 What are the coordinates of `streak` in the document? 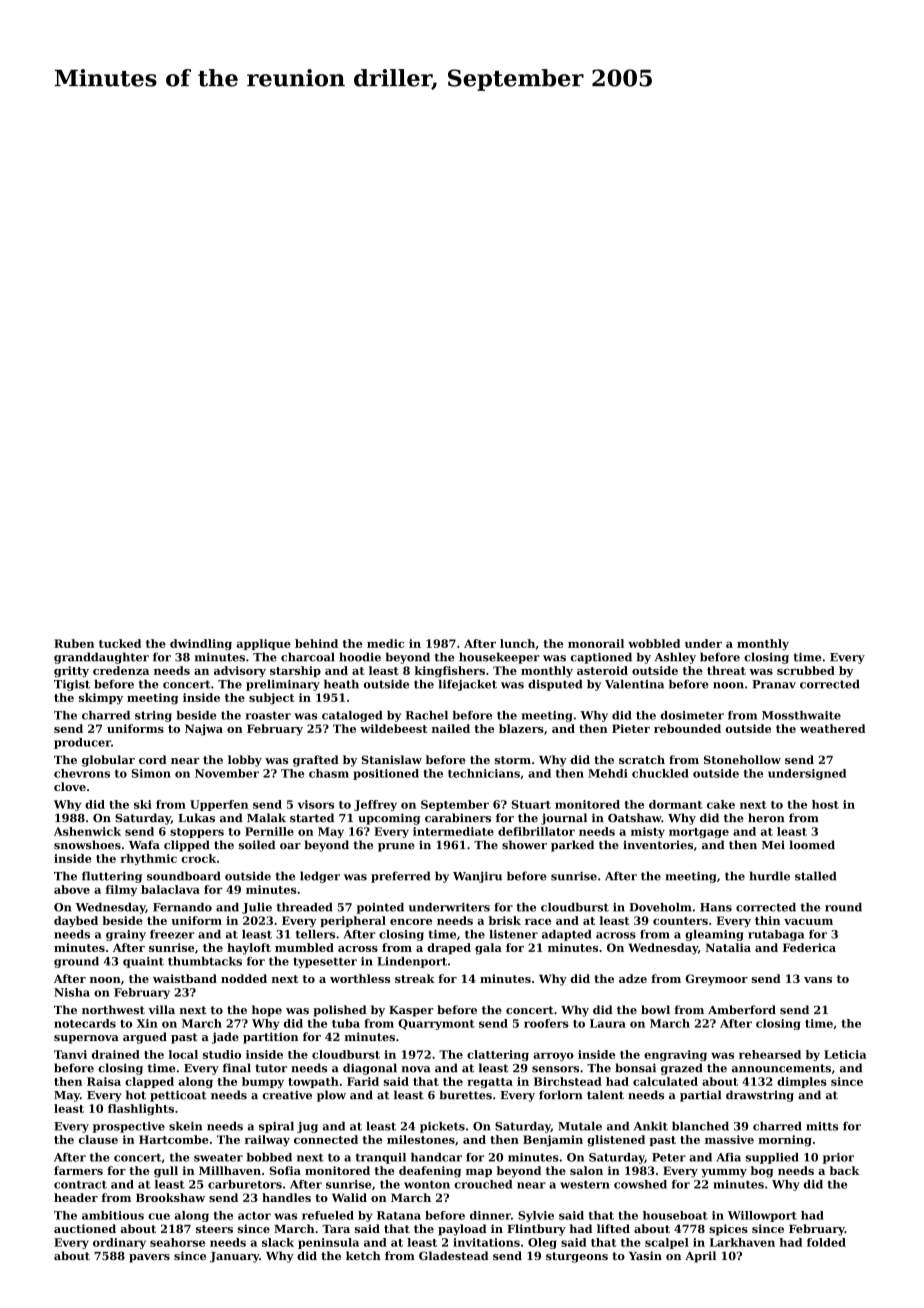 It's located at (415, 978).
